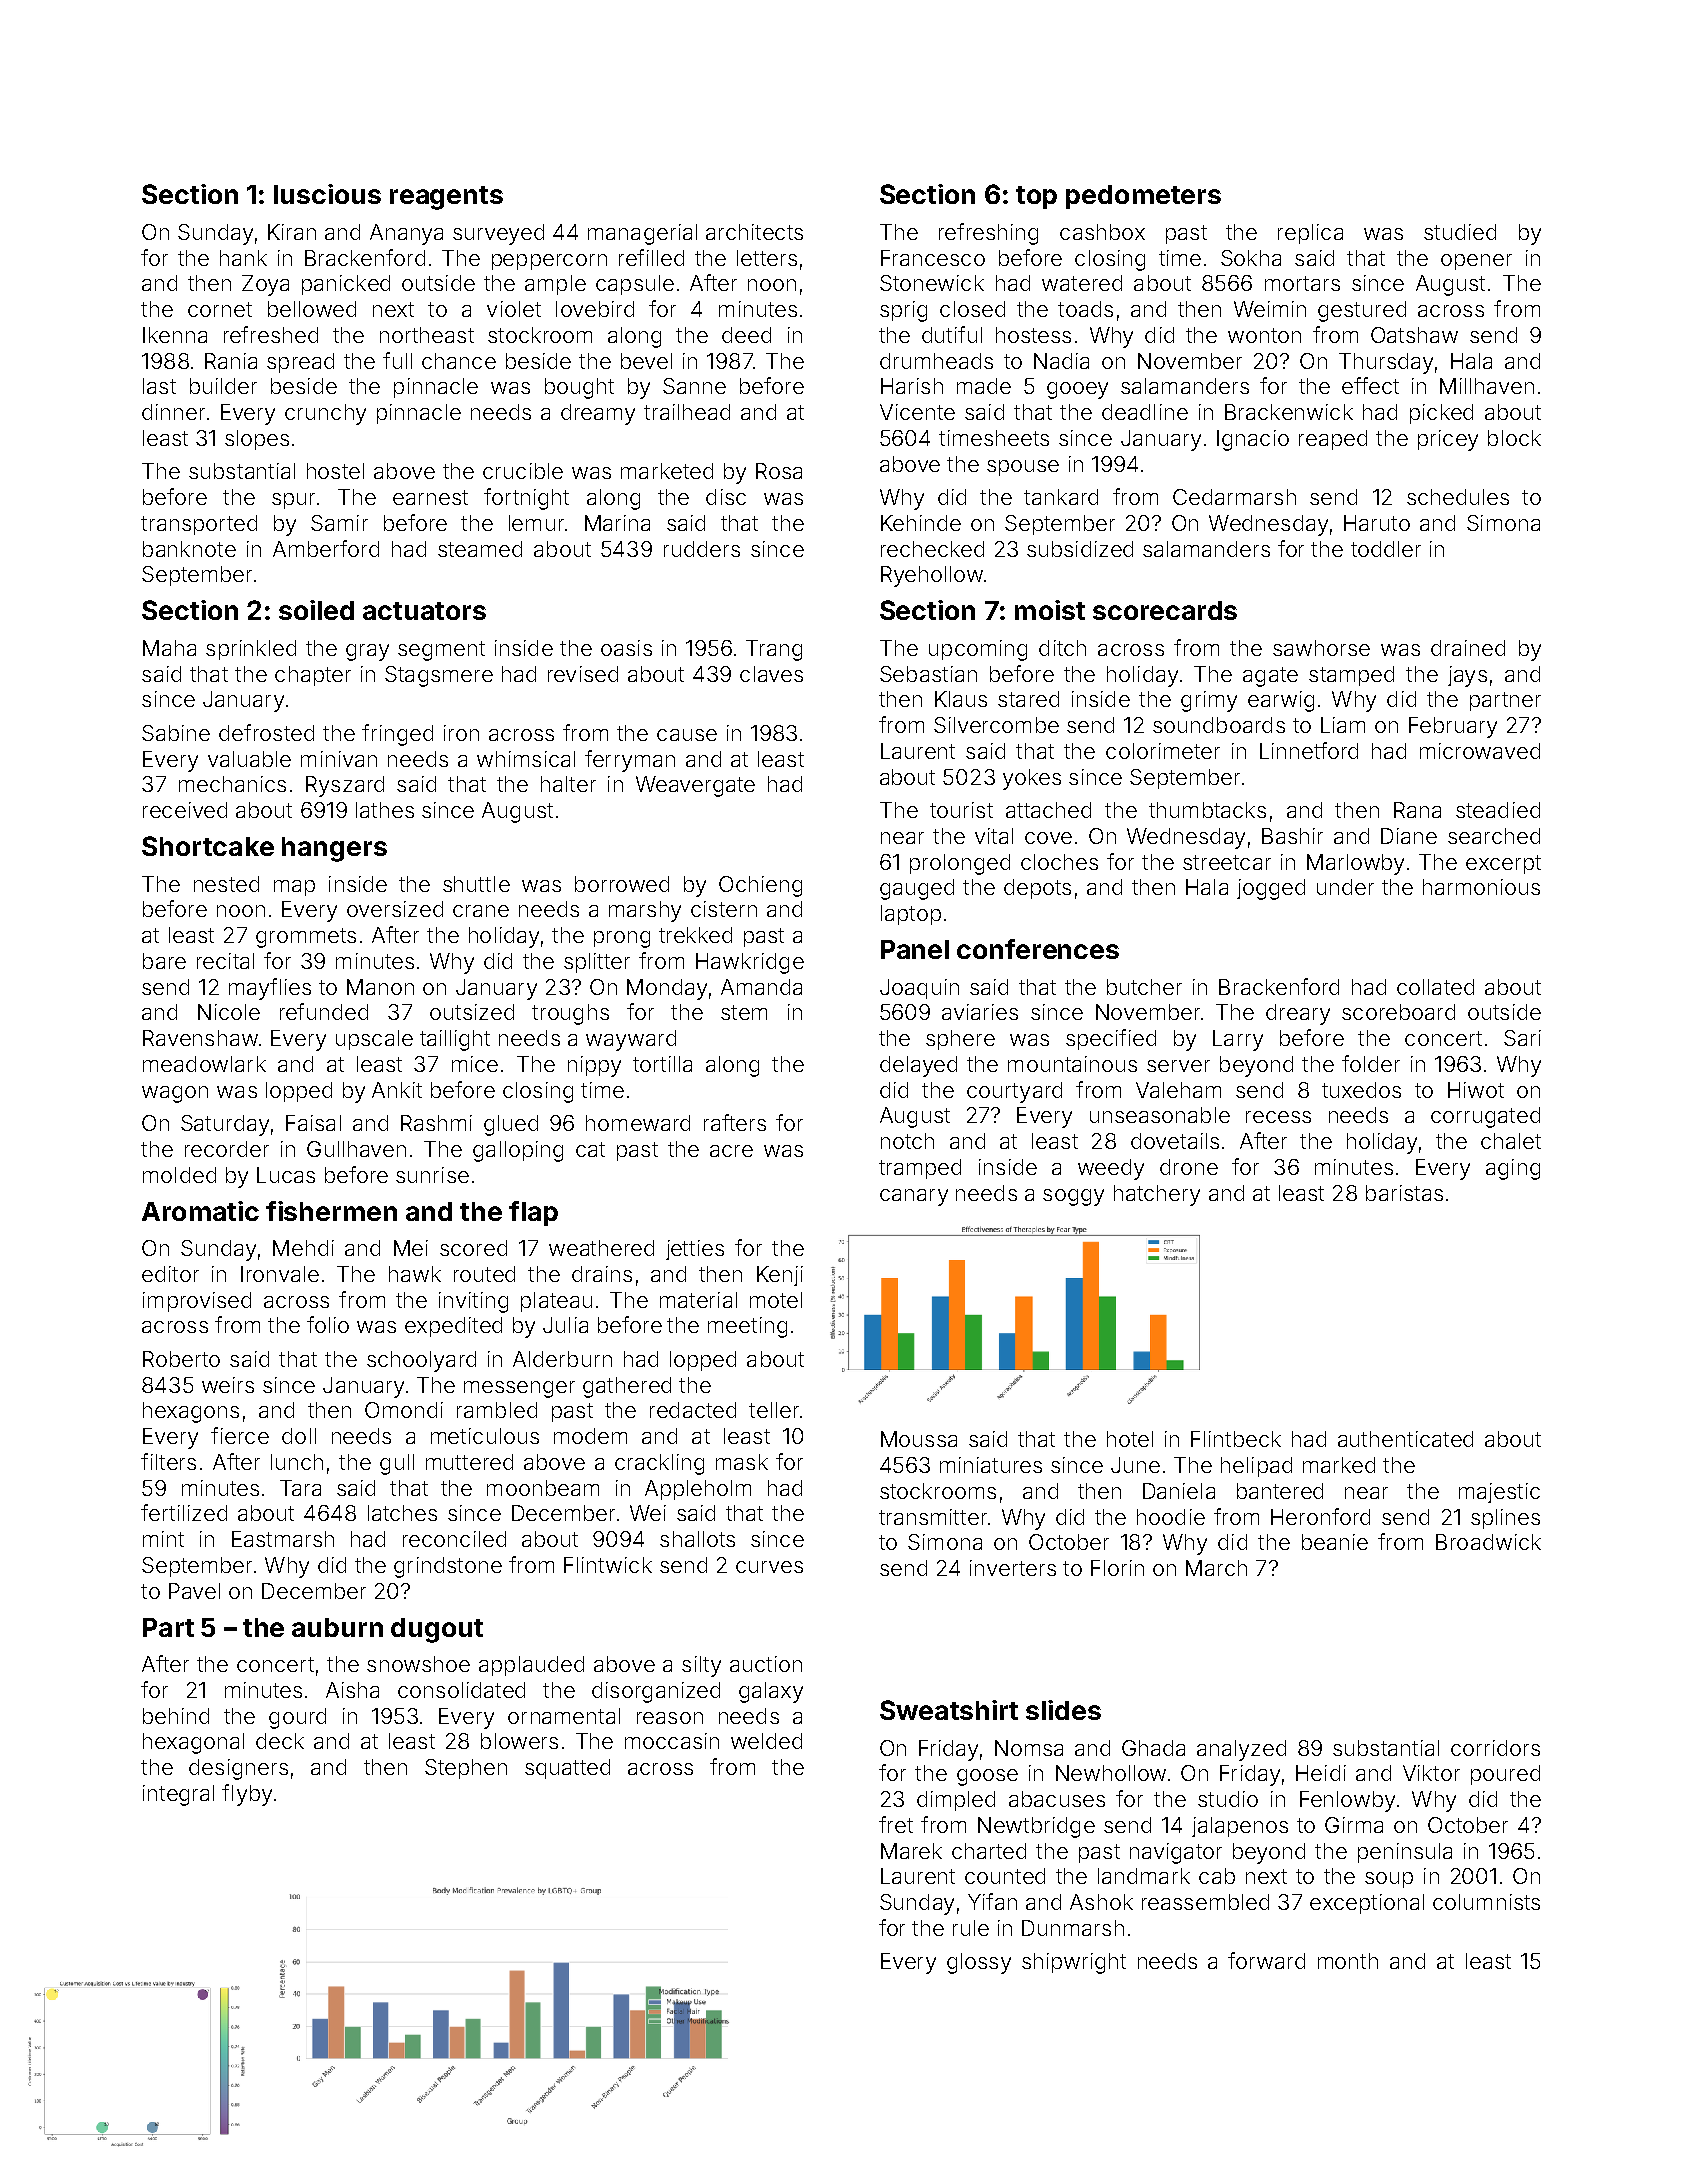 Image resolution: width=1683 pixels, height=2178 pixels. Describe the element at coordinates (1302, 283) in the image. I see `mortars` at that location.
